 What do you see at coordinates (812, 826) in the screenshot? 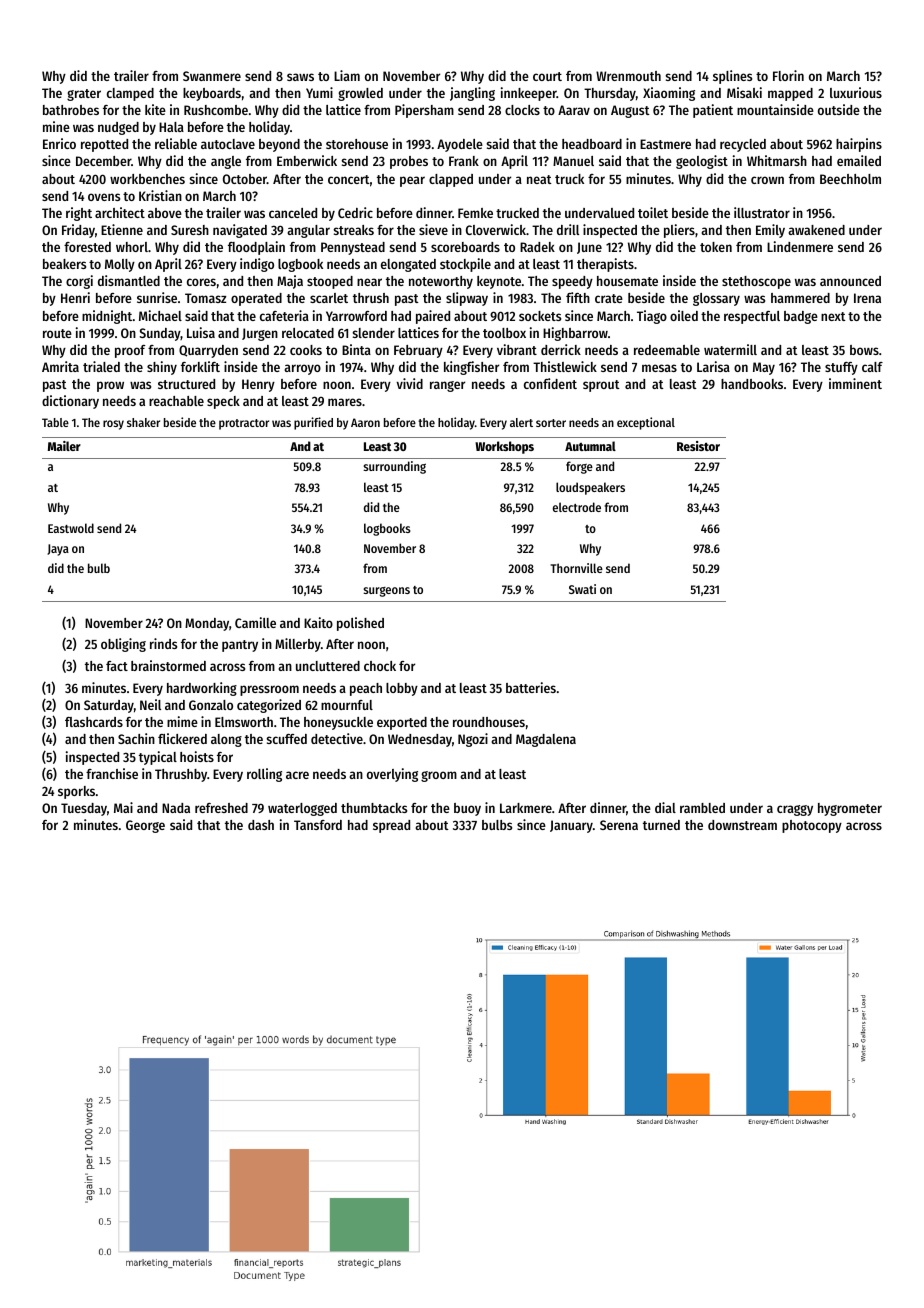
I see `photocopy` at bounding box center [812, 826].
